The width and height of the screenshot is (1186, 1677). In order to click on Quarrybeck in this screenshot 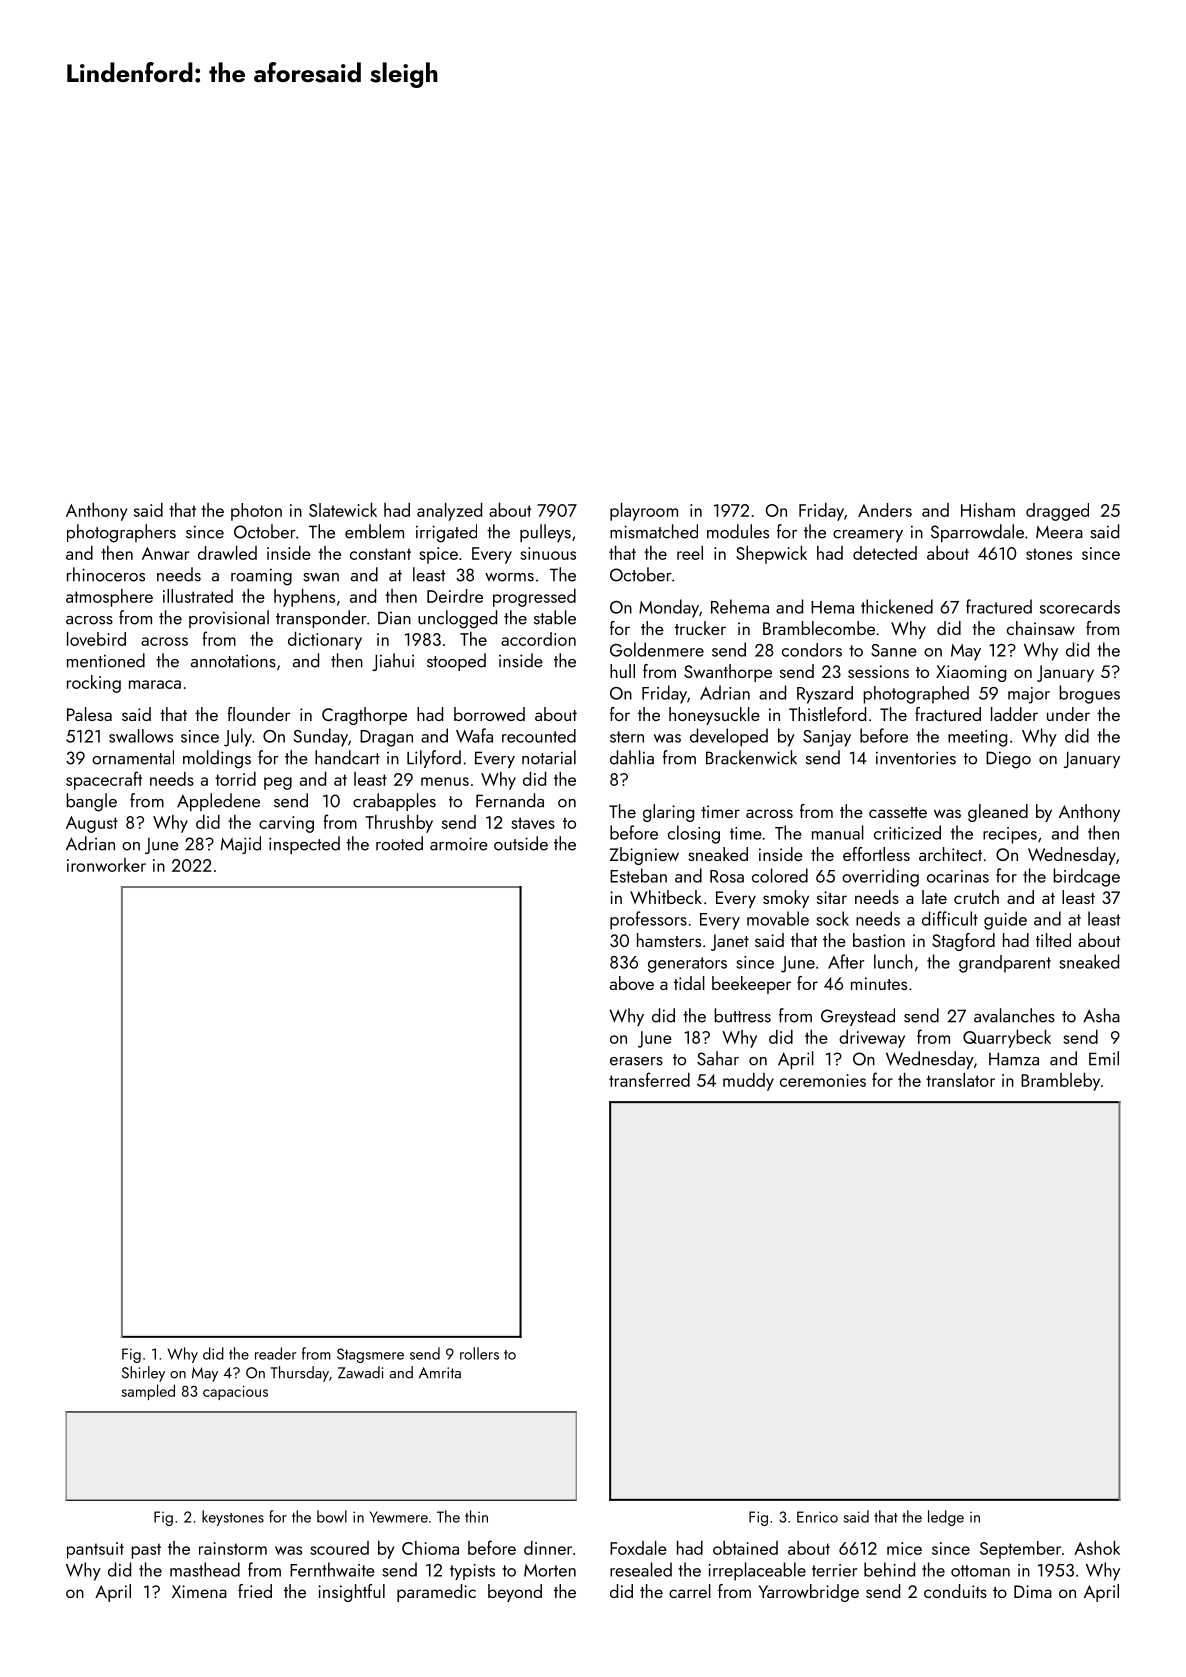, I will do `click(1007, 1039)`.
